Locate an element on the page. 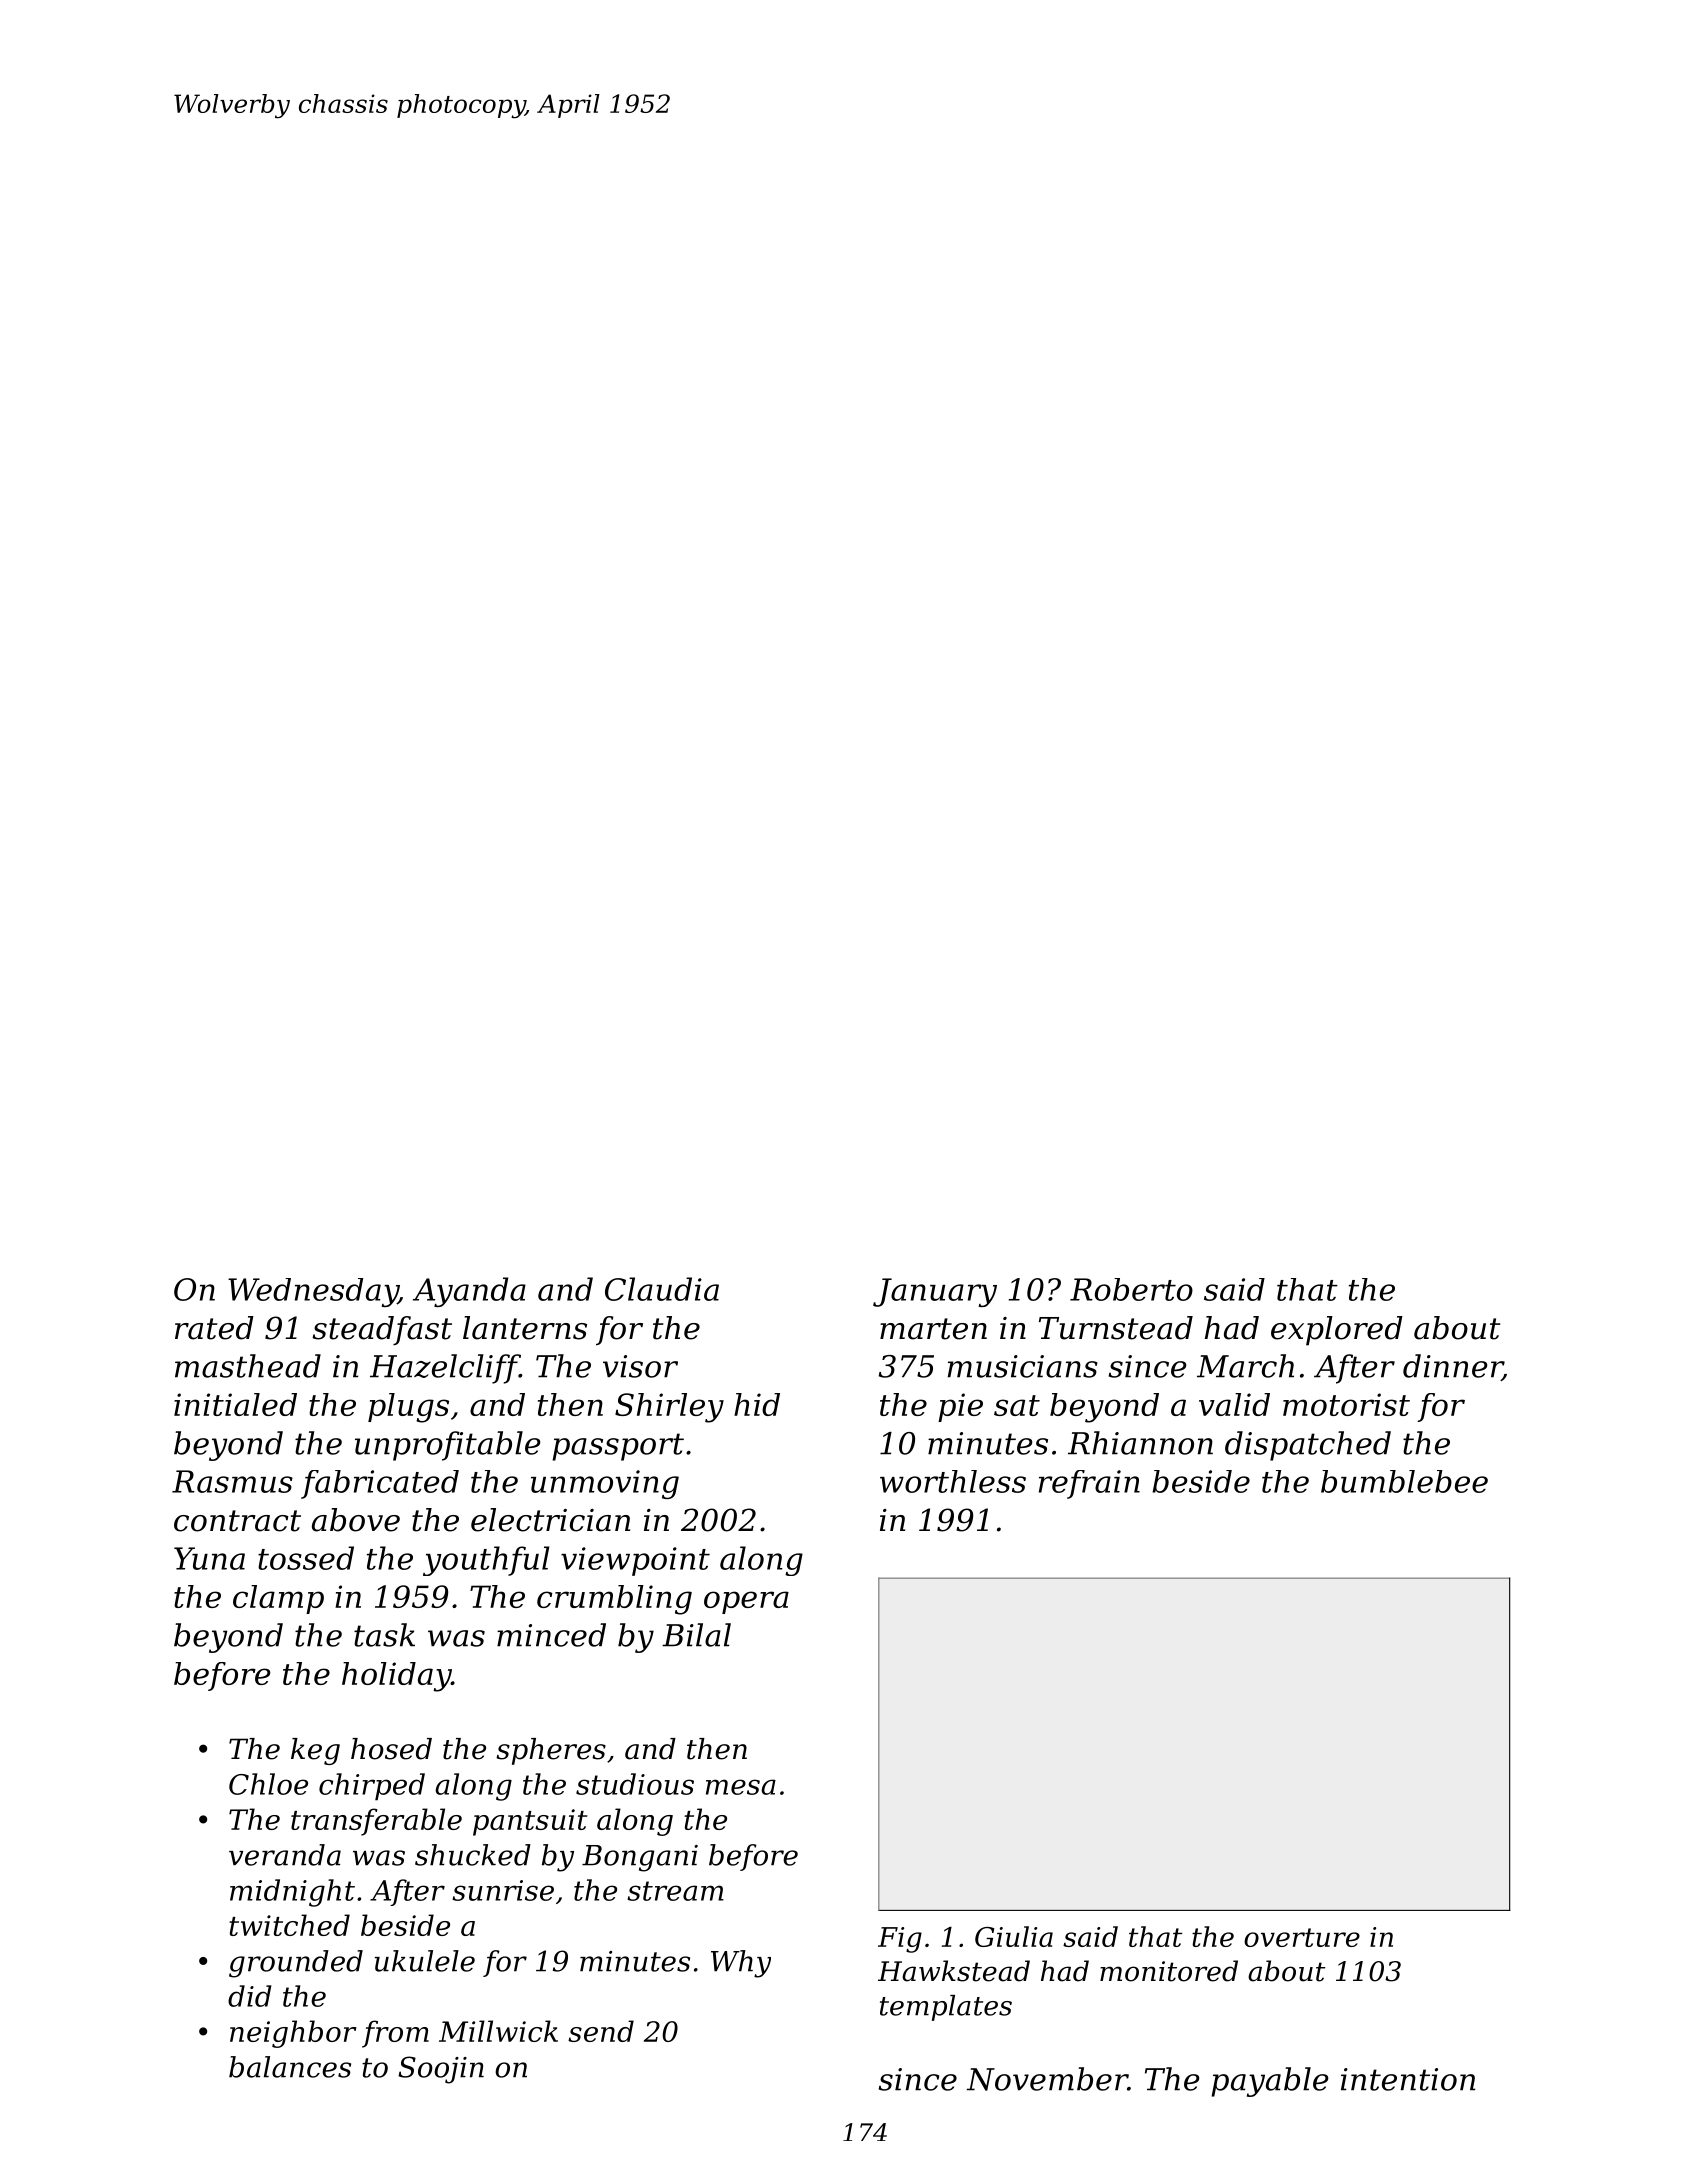  January is located at coordinates (935, 1292).
